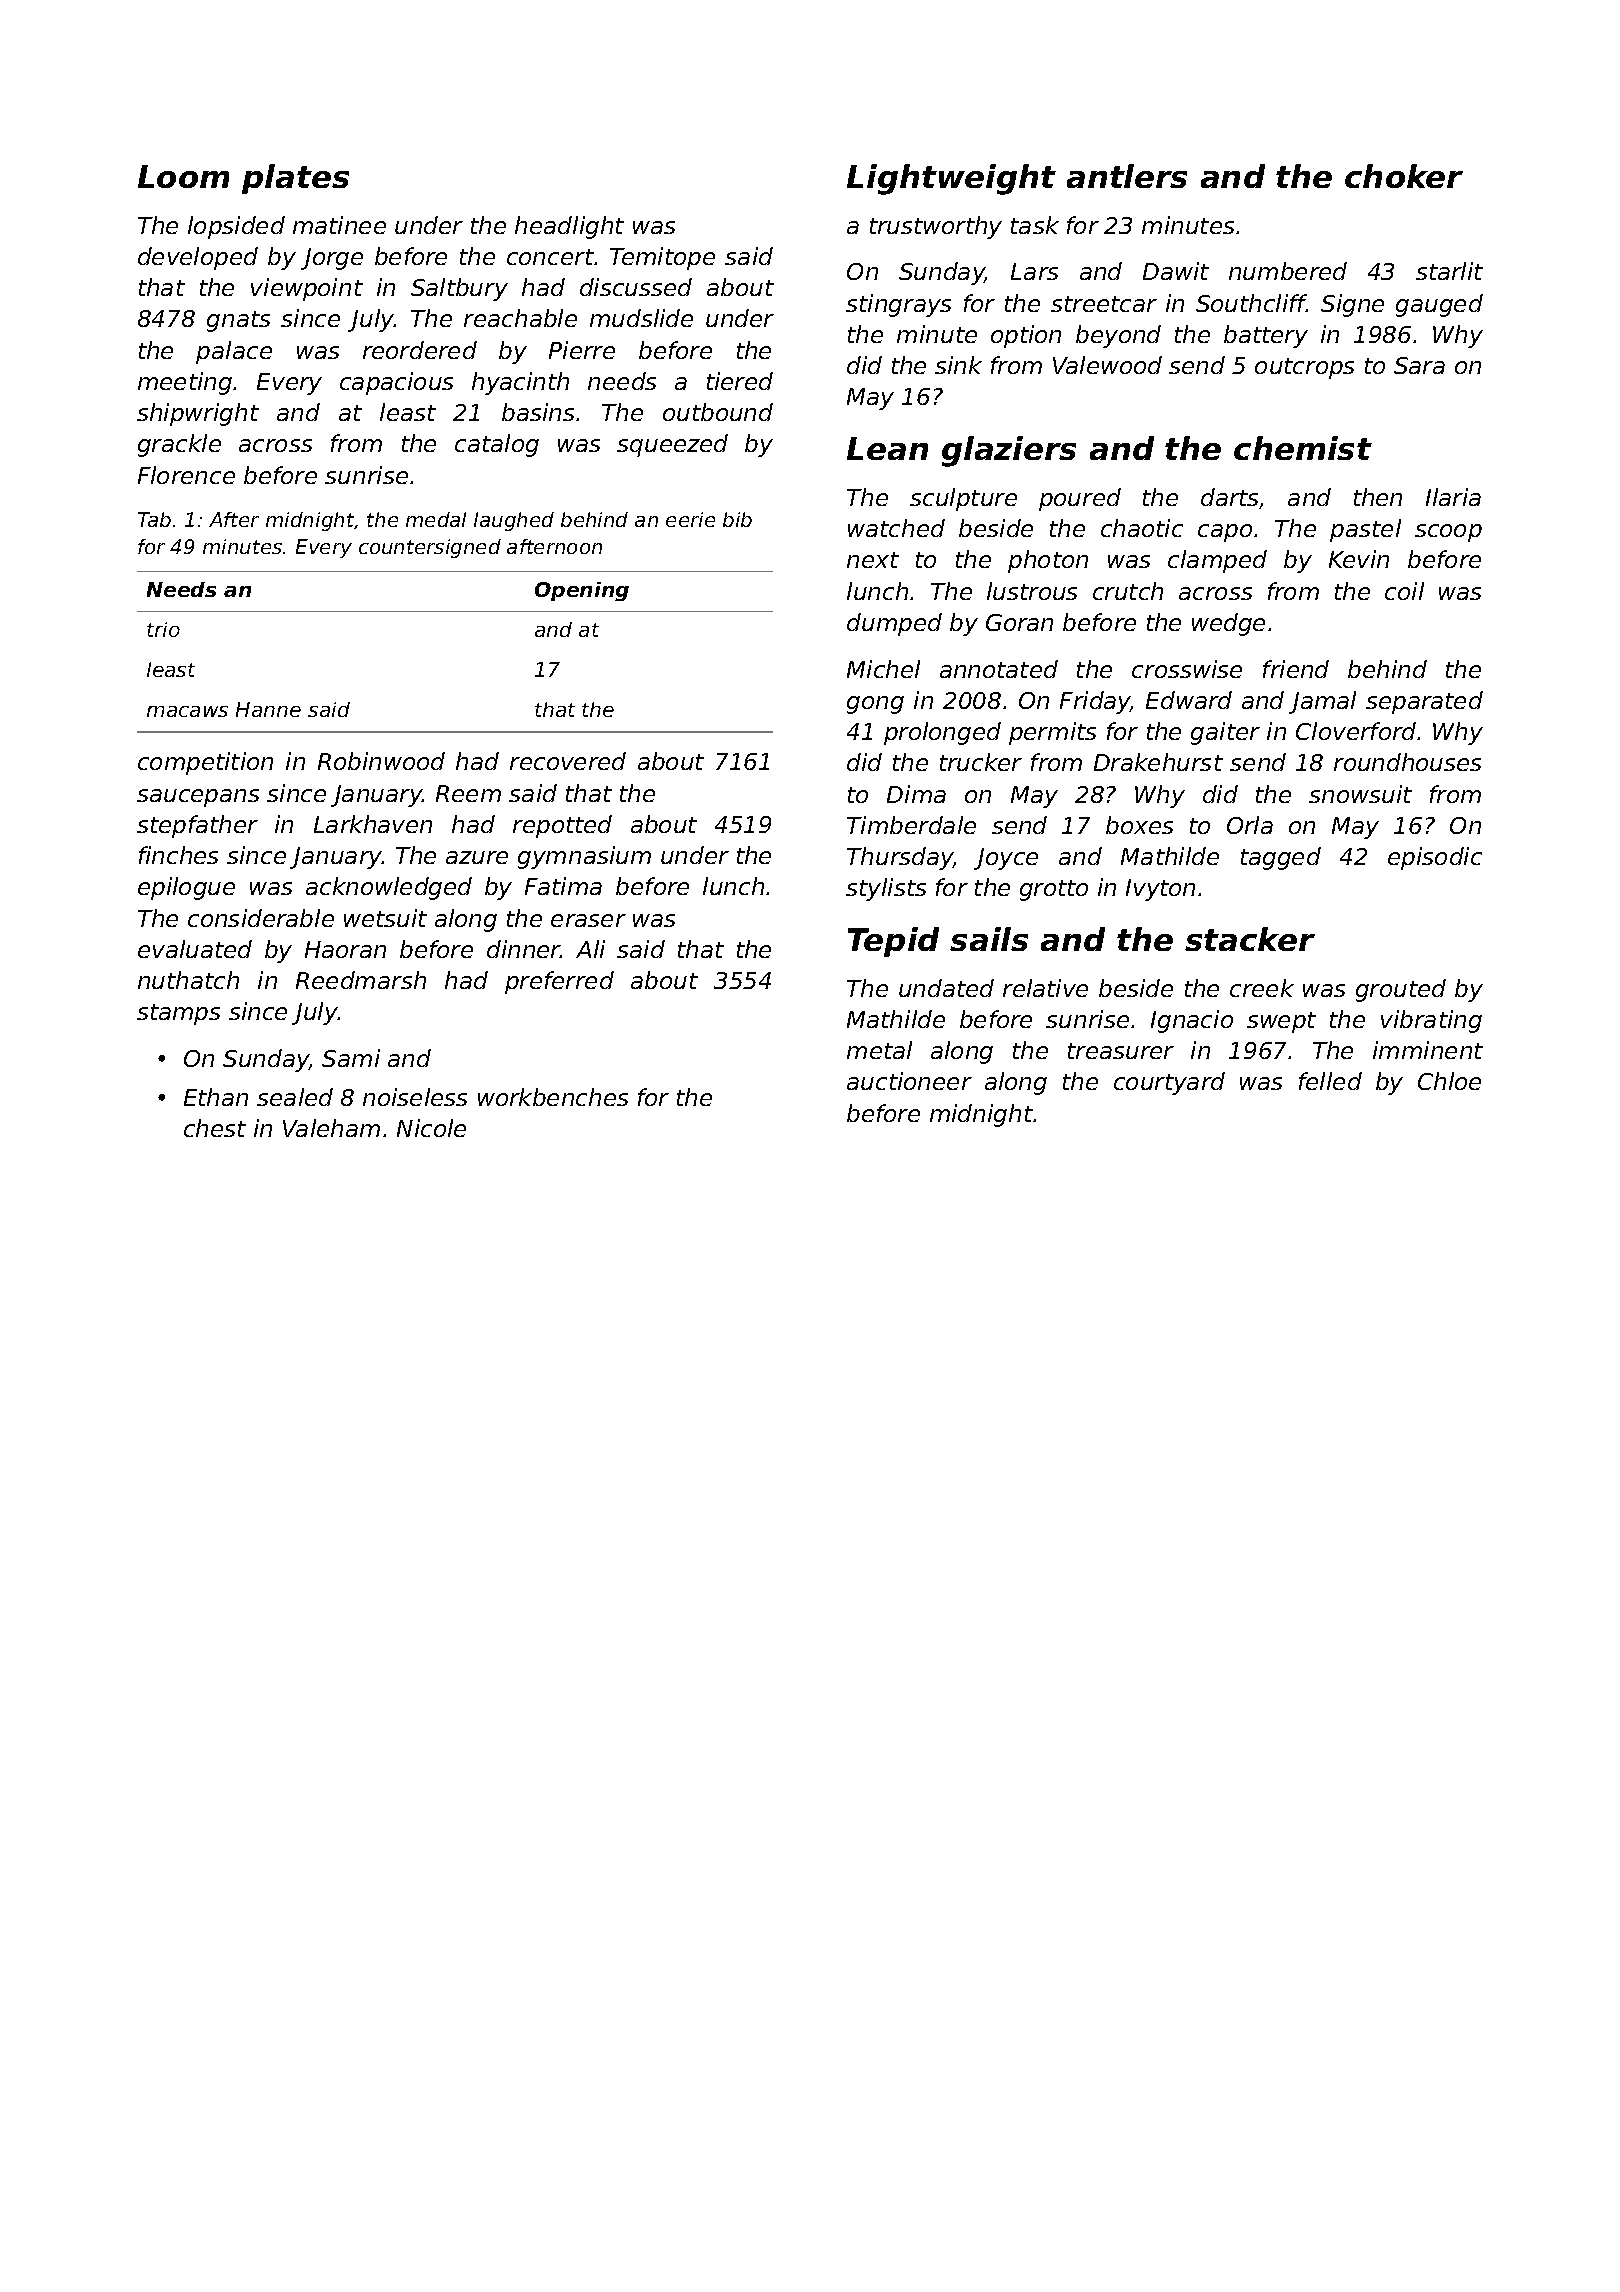  What do you see at coordinates (185, 383) in the document?
I see `meeting` at bounding box center [185, 383].
